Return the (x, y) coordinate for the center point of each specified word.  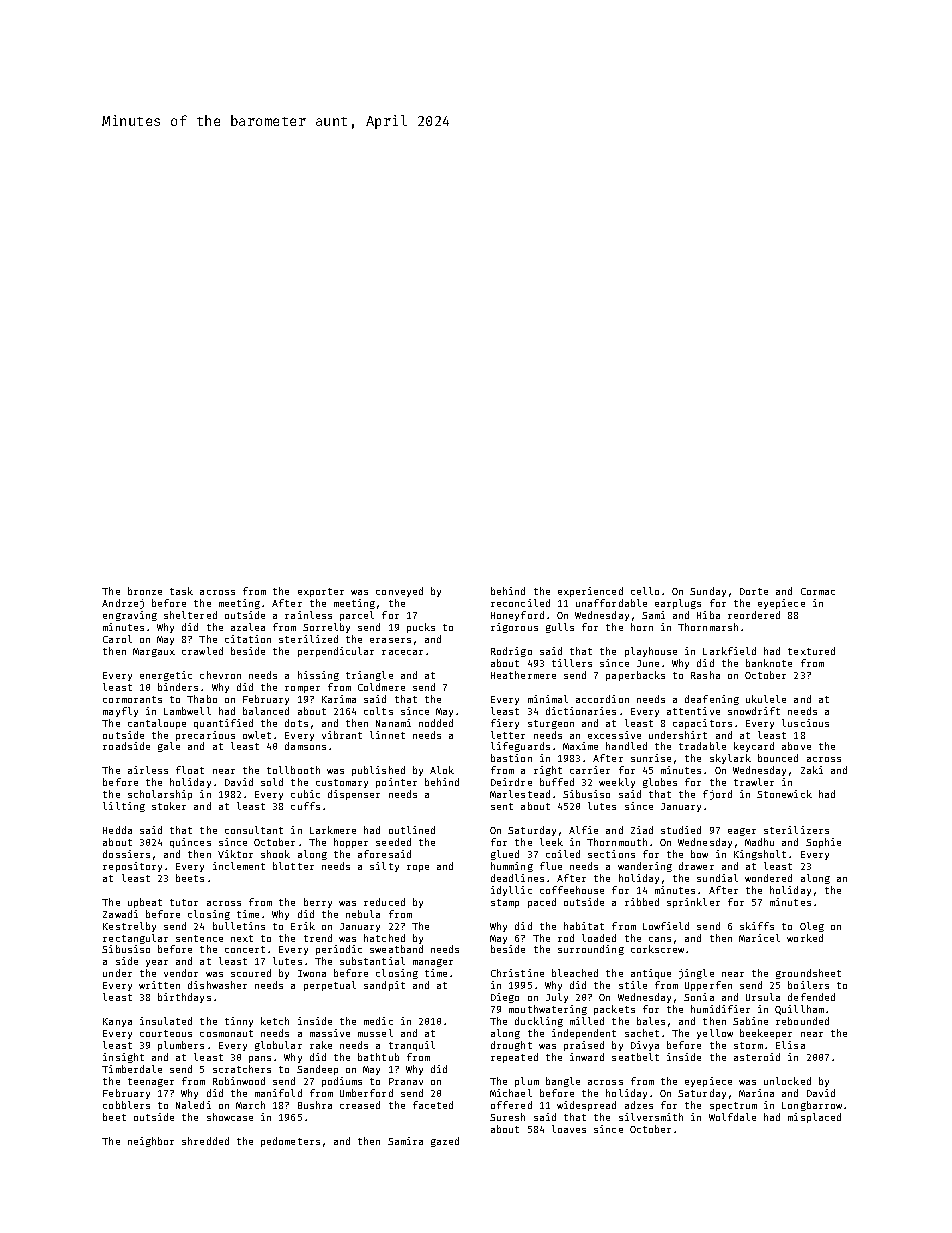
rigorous (514, 628)
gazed (445, 1142)
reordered (754, 615)
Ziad (642, 830)
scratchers (242, 1069)
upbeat (145, 903)
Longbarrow (812, 1106)
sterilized (308, 639)
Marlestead (520, 794)
